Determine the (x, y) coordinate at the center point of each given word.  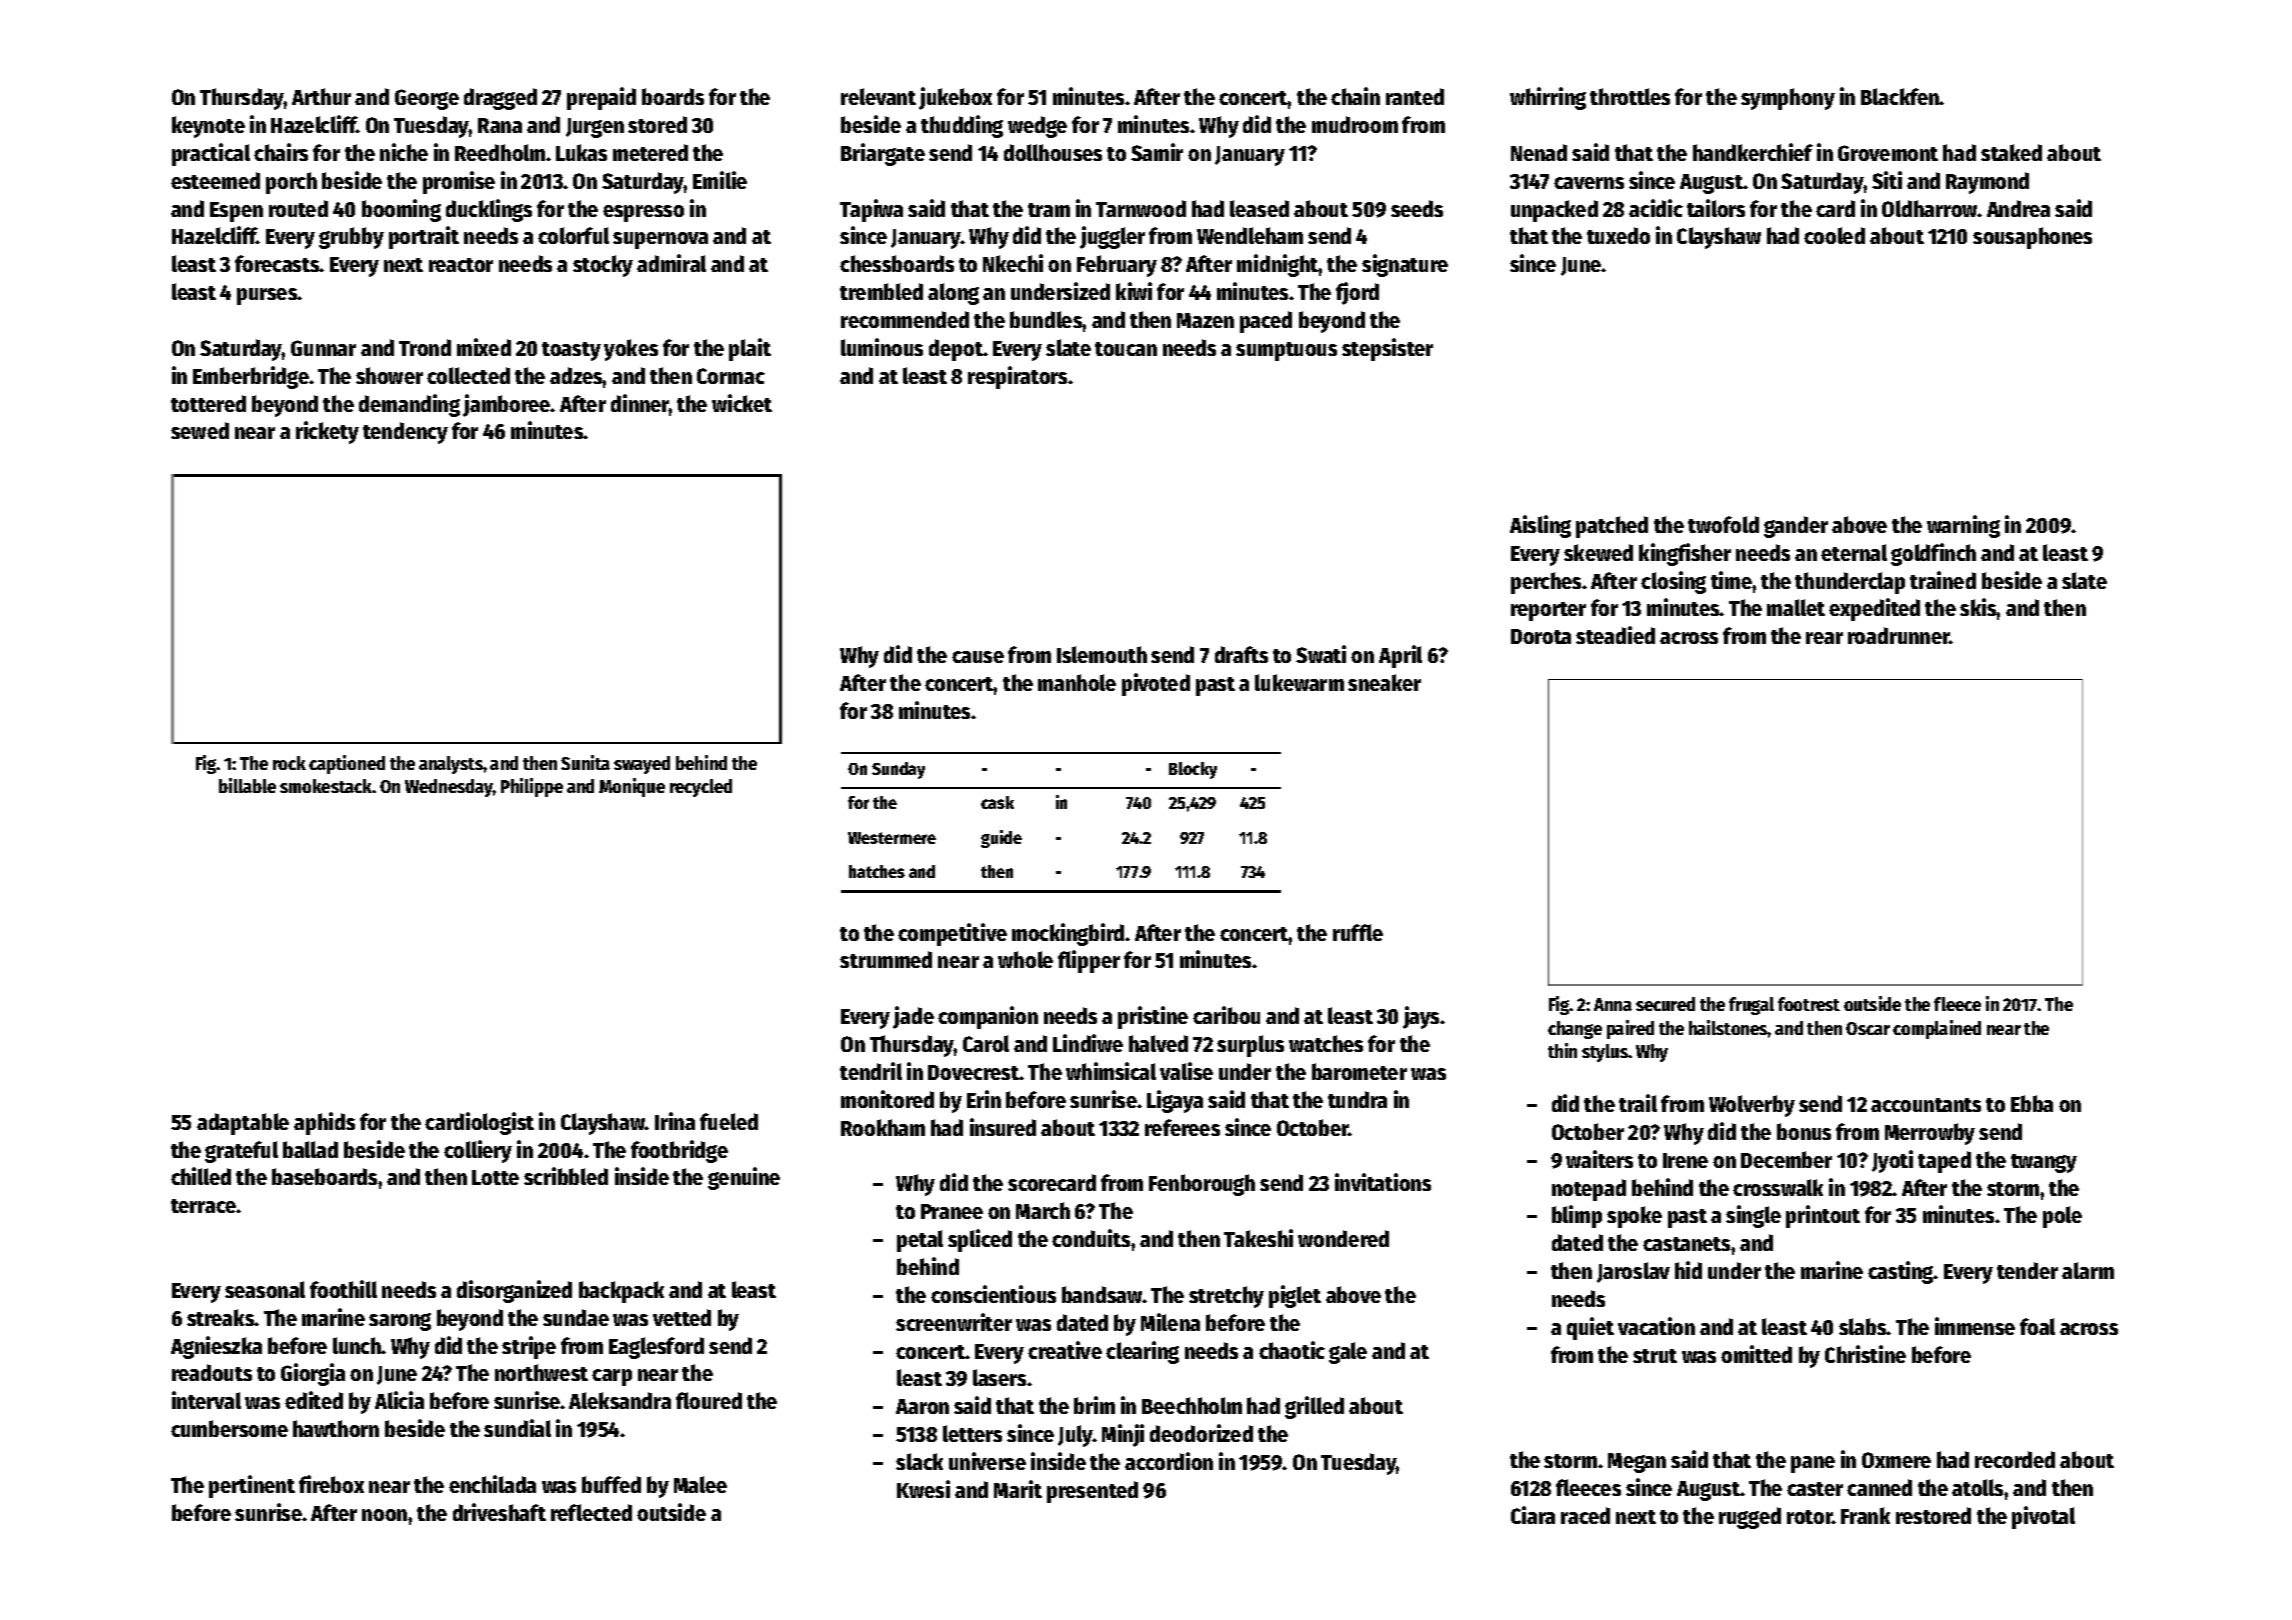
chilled (201, 1176)
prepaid (601, 98)
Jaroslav (1633, 1272)
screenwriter (954, 1322)
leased (1259, 208)
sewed (200, 430)
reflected (591, 1512)
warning (1963, 526)
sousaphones (2032, 238)
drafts (1241, 654)
